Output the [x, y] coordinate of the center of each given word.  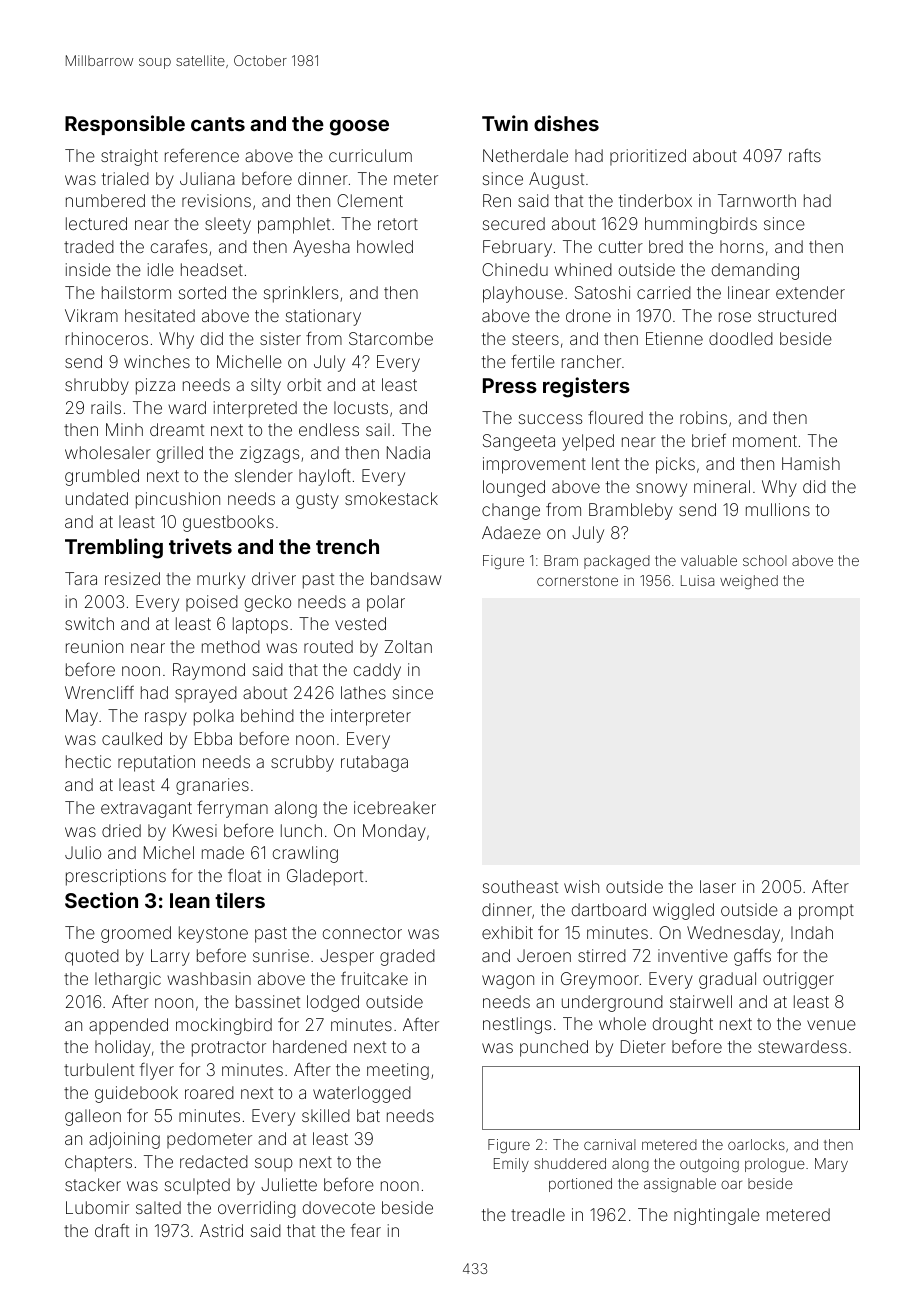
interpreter [371, 717]
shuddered [570, 1163]
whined [583, 269]
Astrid [221, 1230]
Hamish [811, 463]
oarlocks [756, 1144]
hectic [88, 761]
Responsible [125, 125]
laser [718, 886]
